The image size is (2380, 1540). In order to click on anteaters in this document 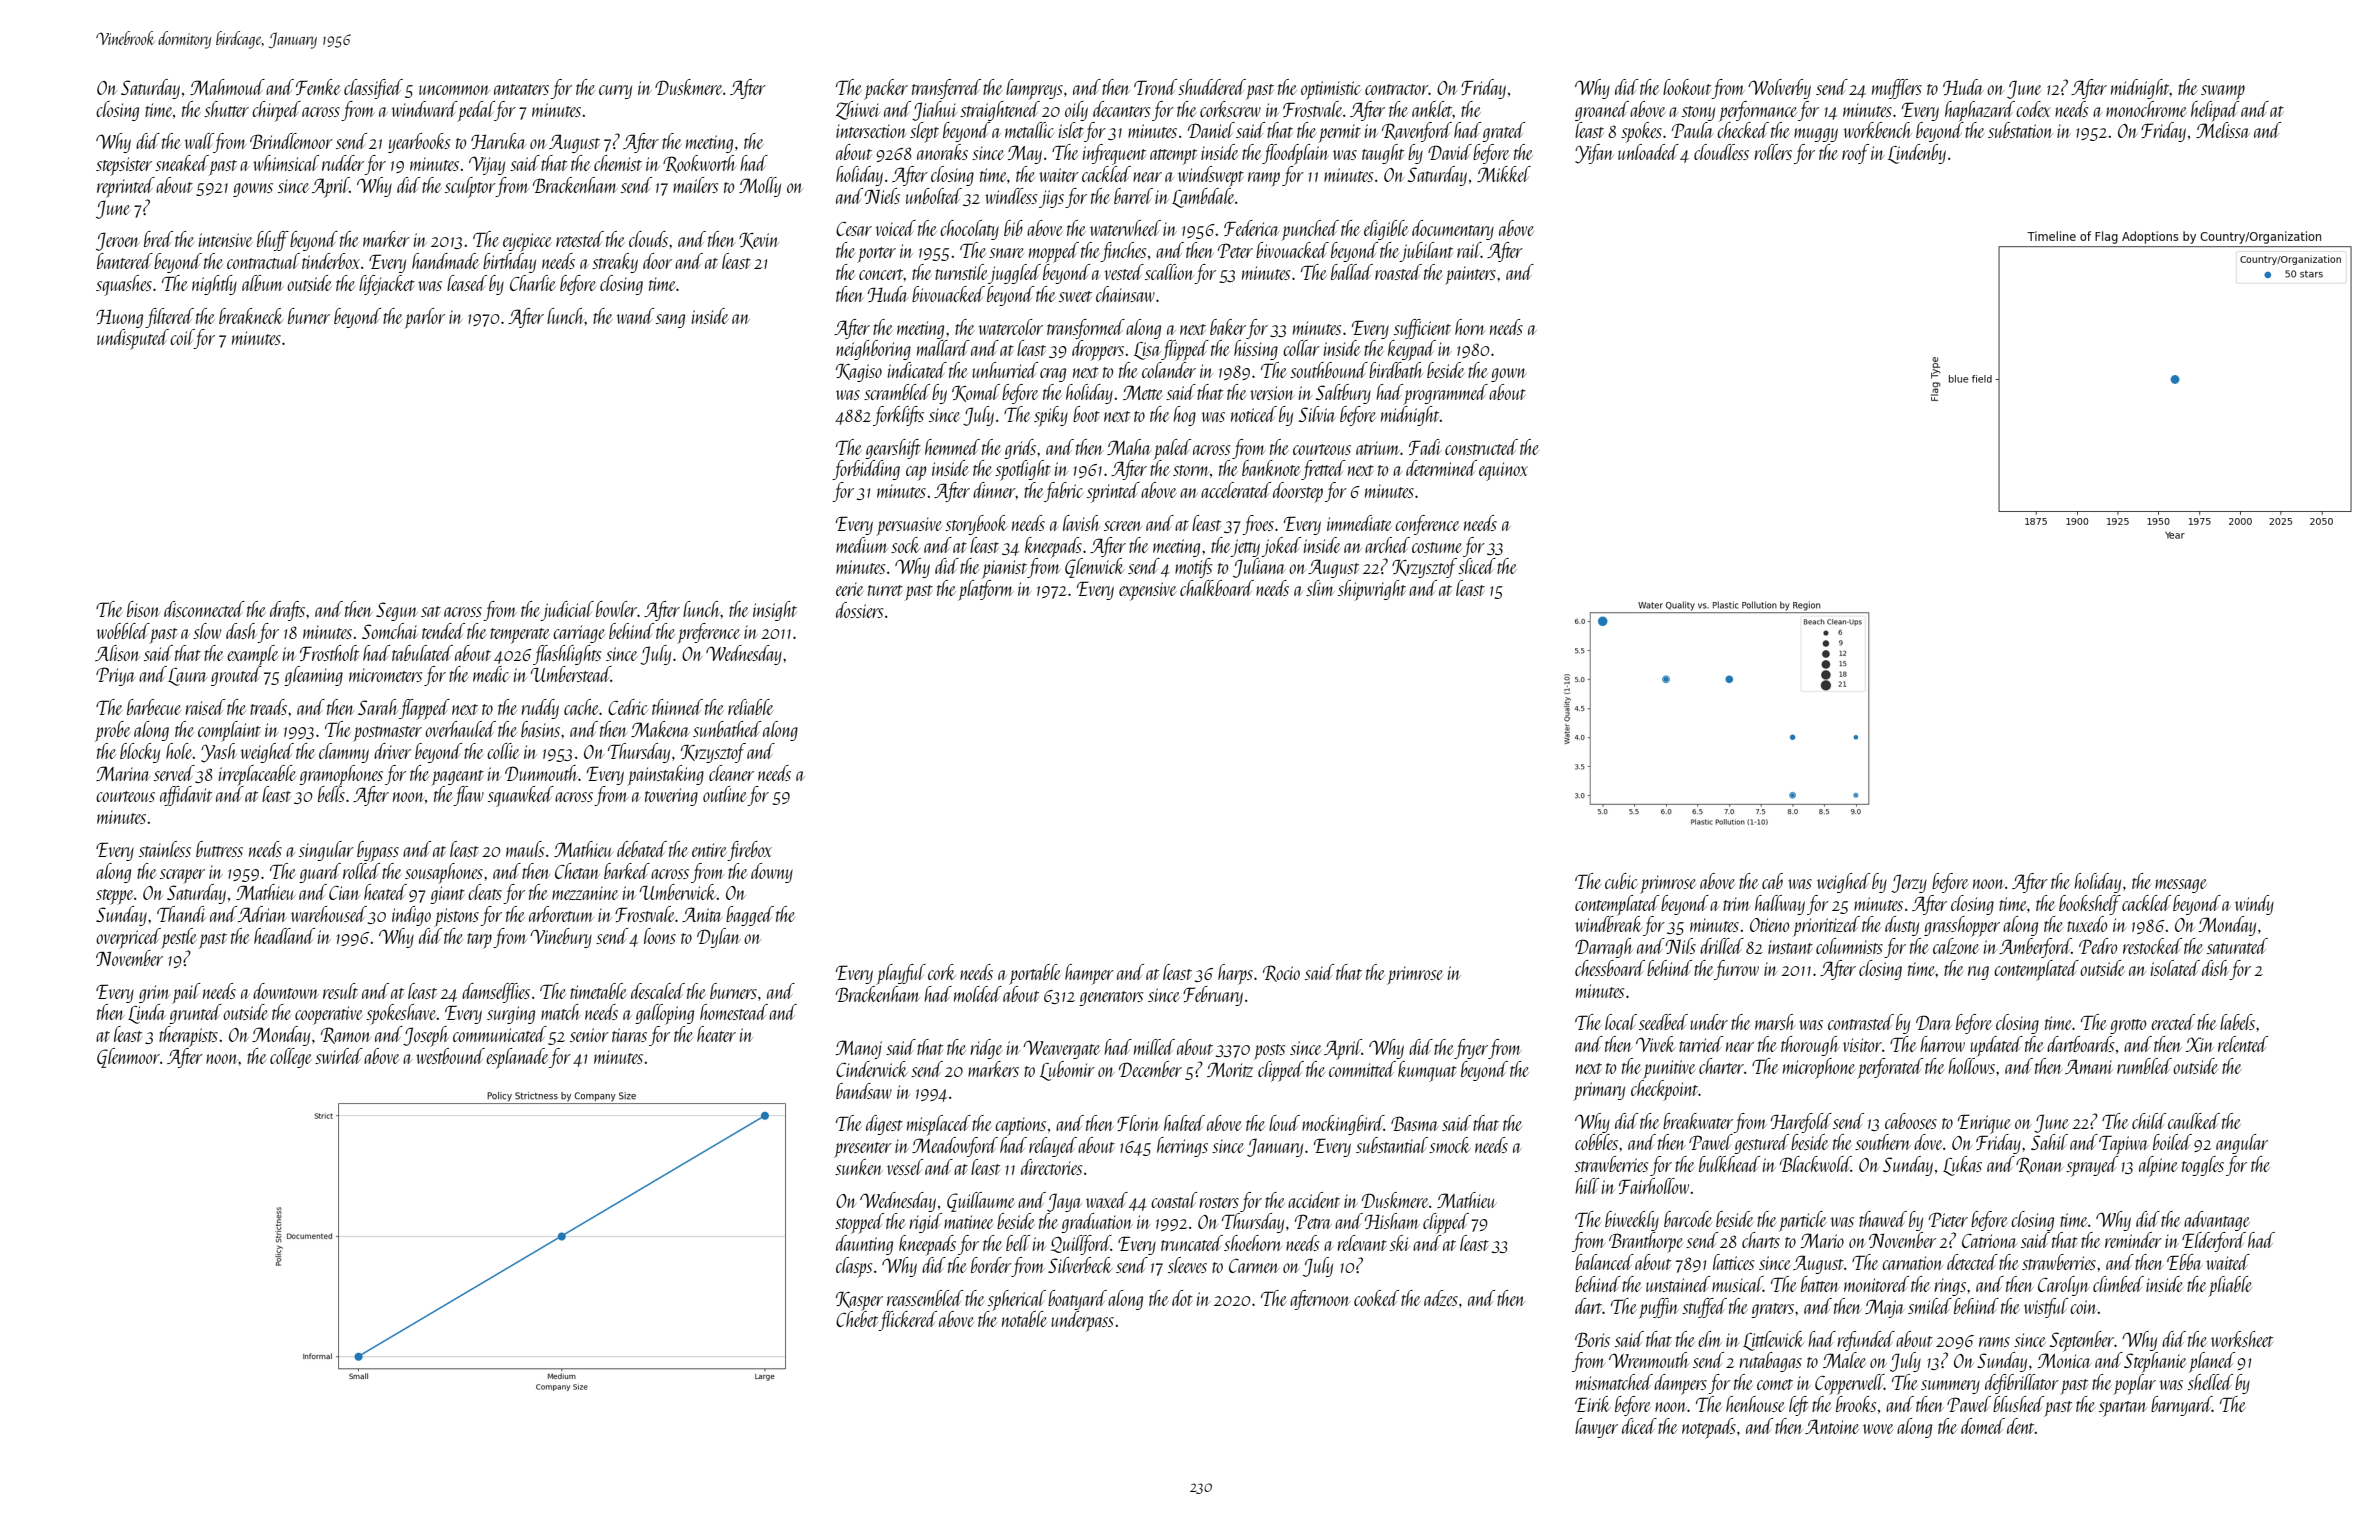, I will do `click(521, 89)`.
